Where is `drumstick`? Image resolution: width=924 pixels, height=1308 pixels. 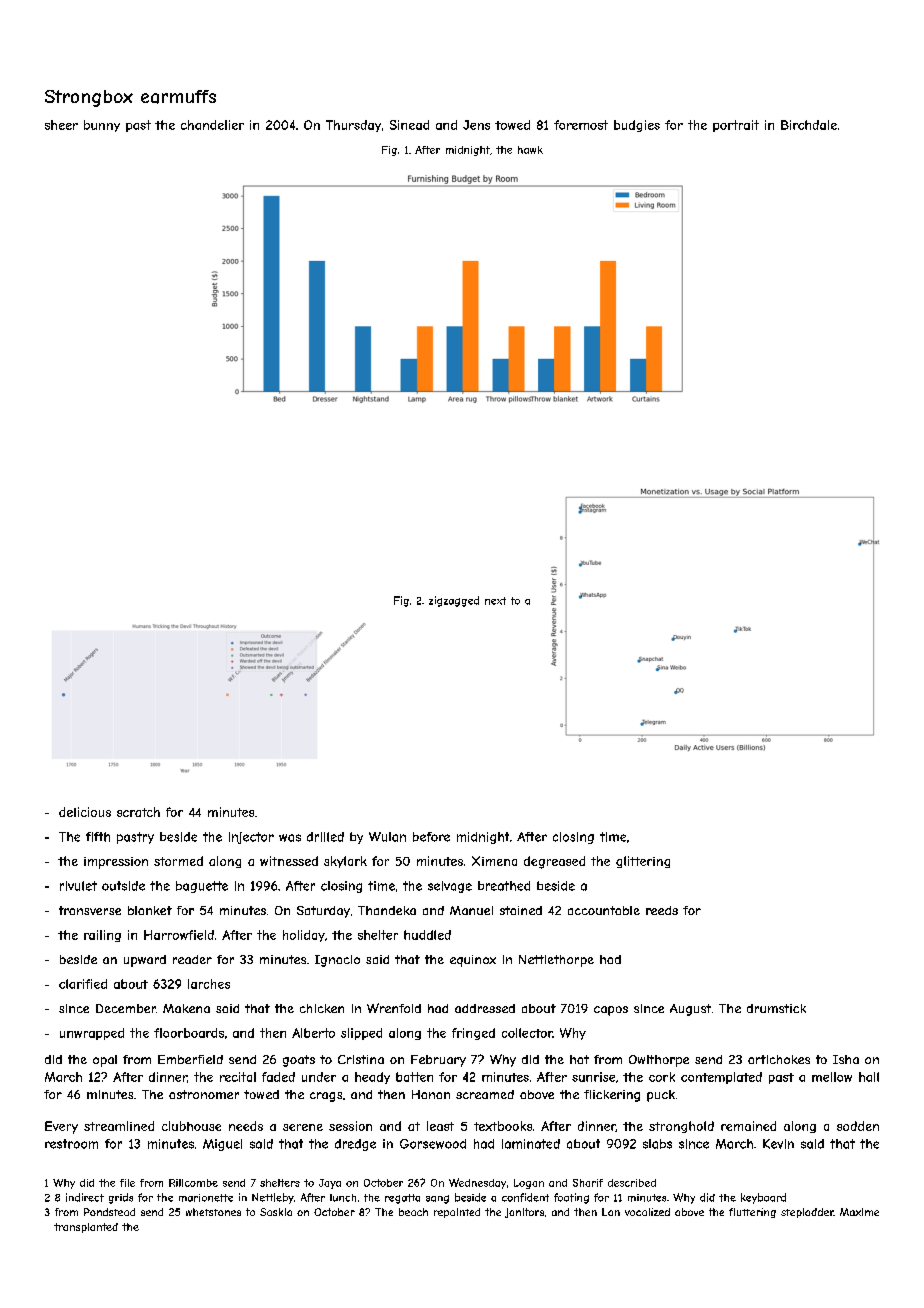 drumstick is located at coordinates (776, 1008).
